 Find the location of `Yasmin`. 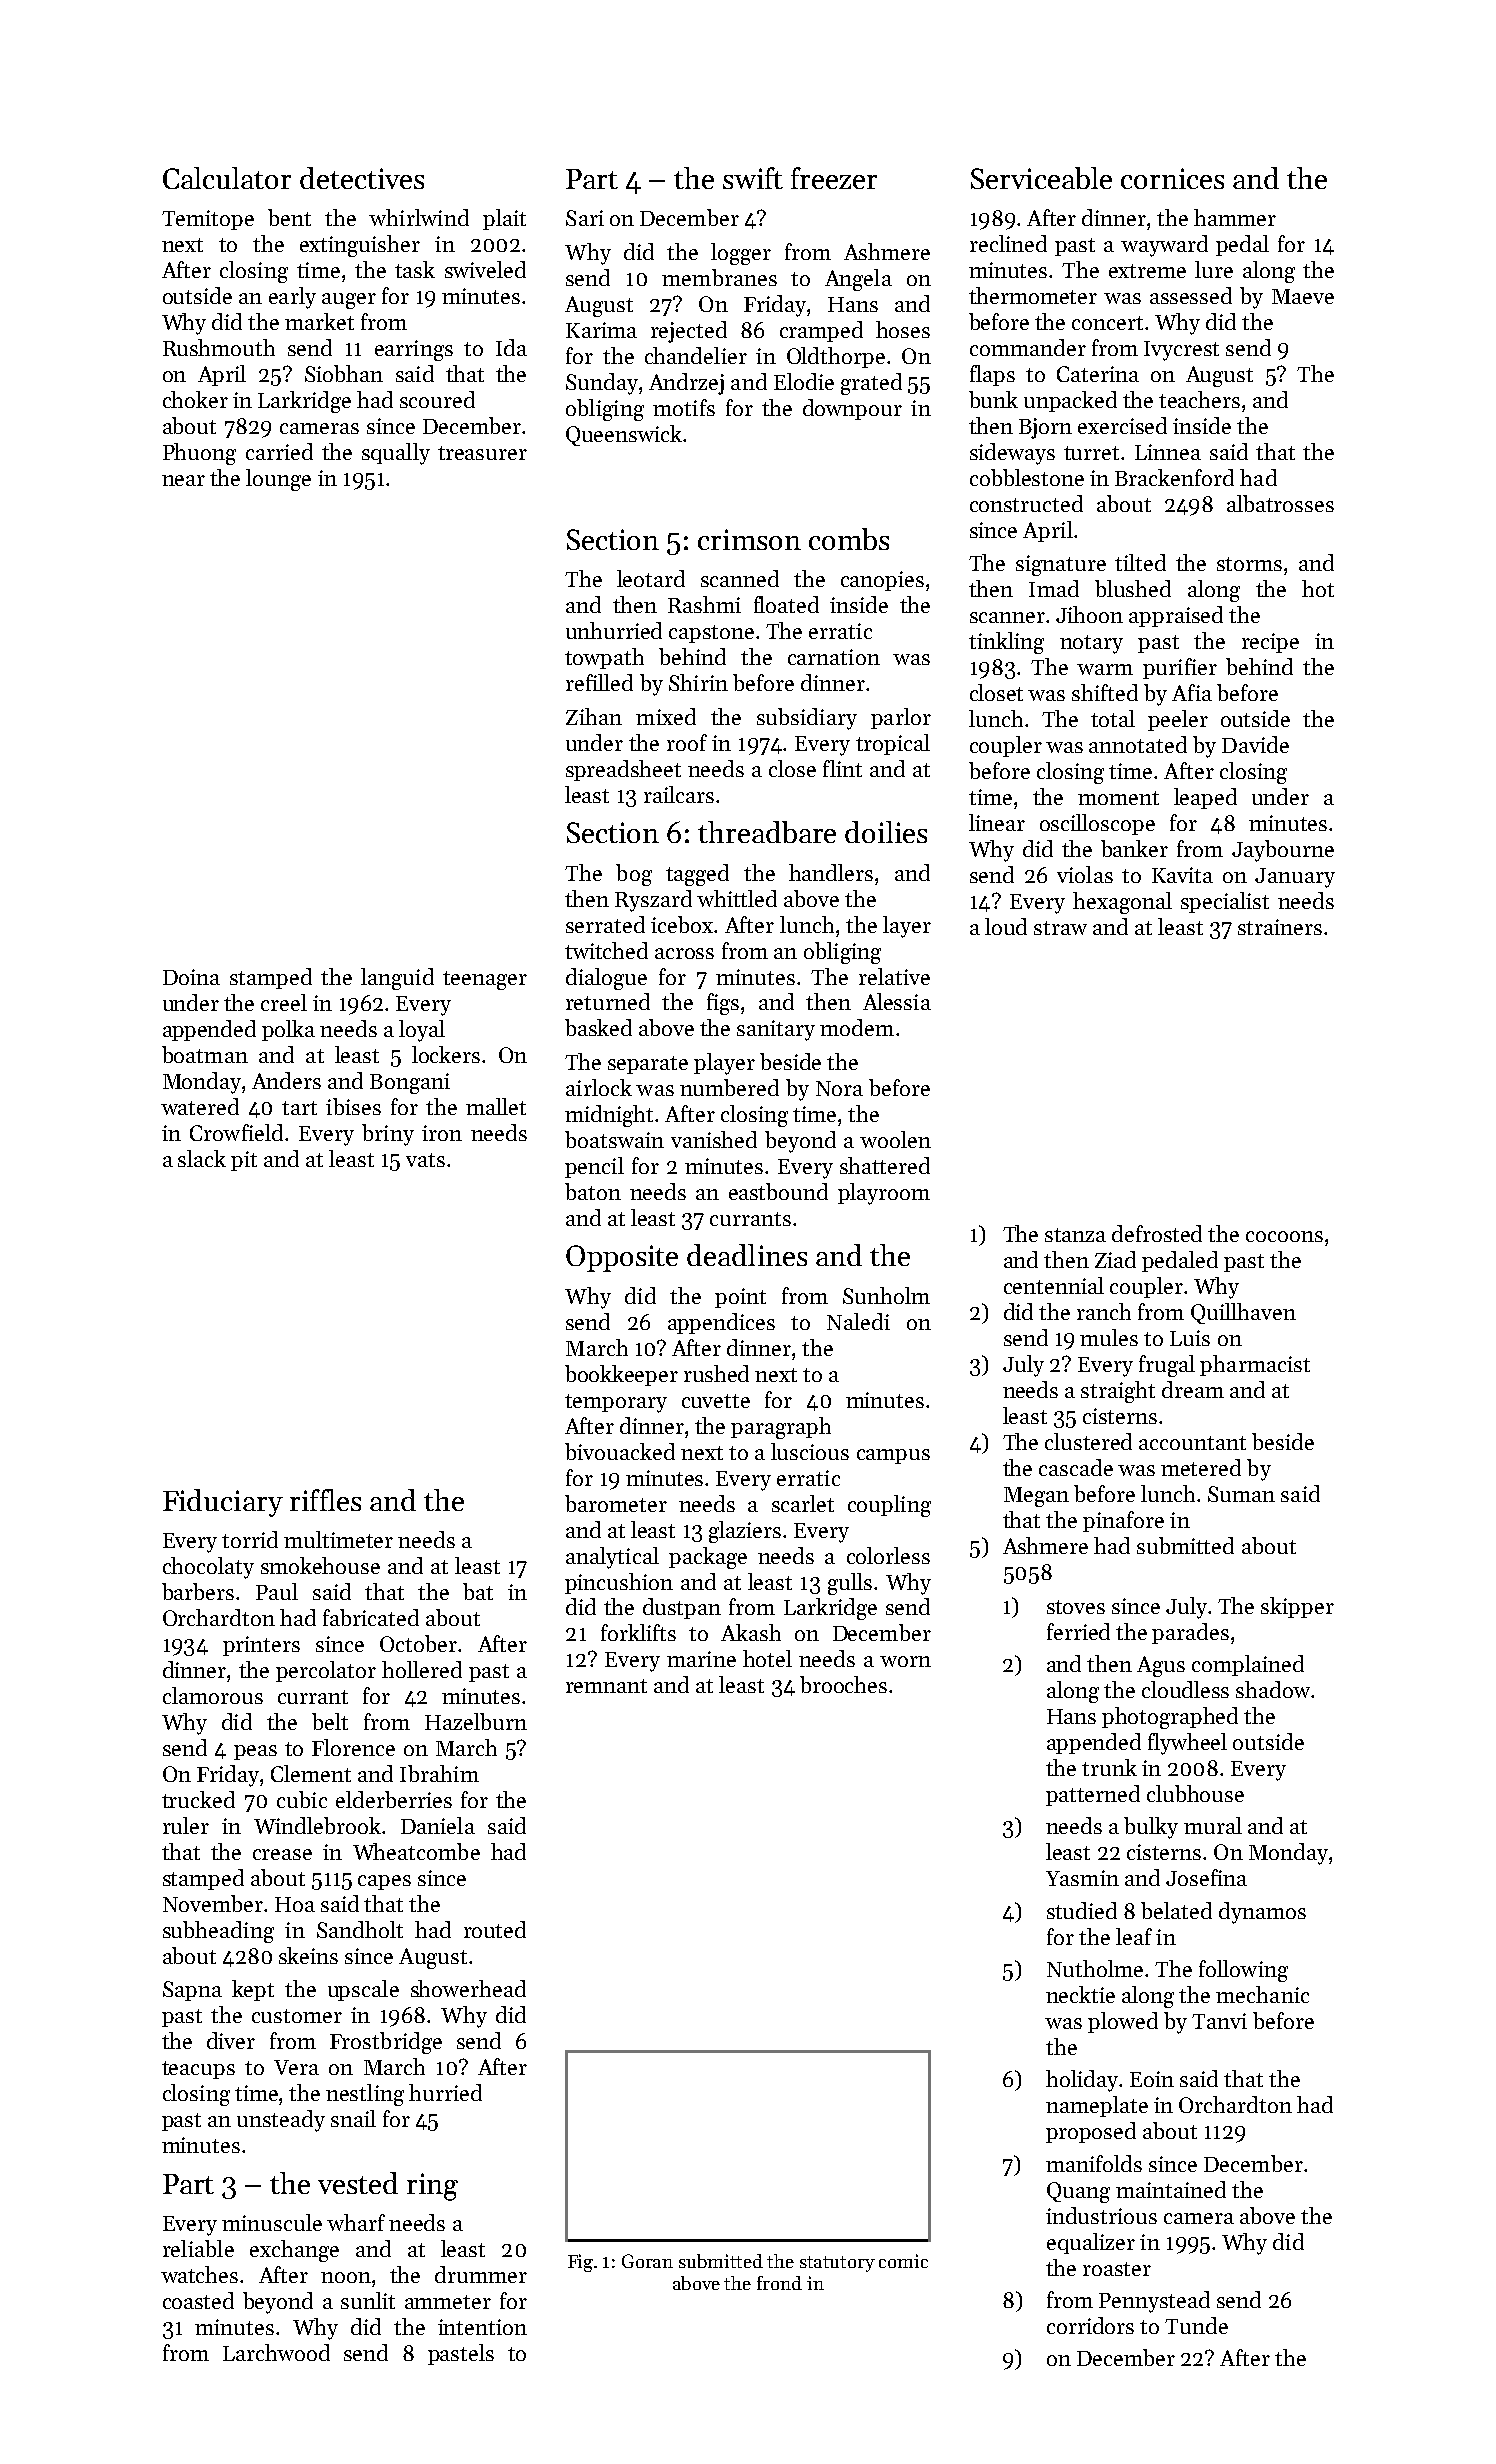

Yasmin is located at coordinates (1082, 1878).
